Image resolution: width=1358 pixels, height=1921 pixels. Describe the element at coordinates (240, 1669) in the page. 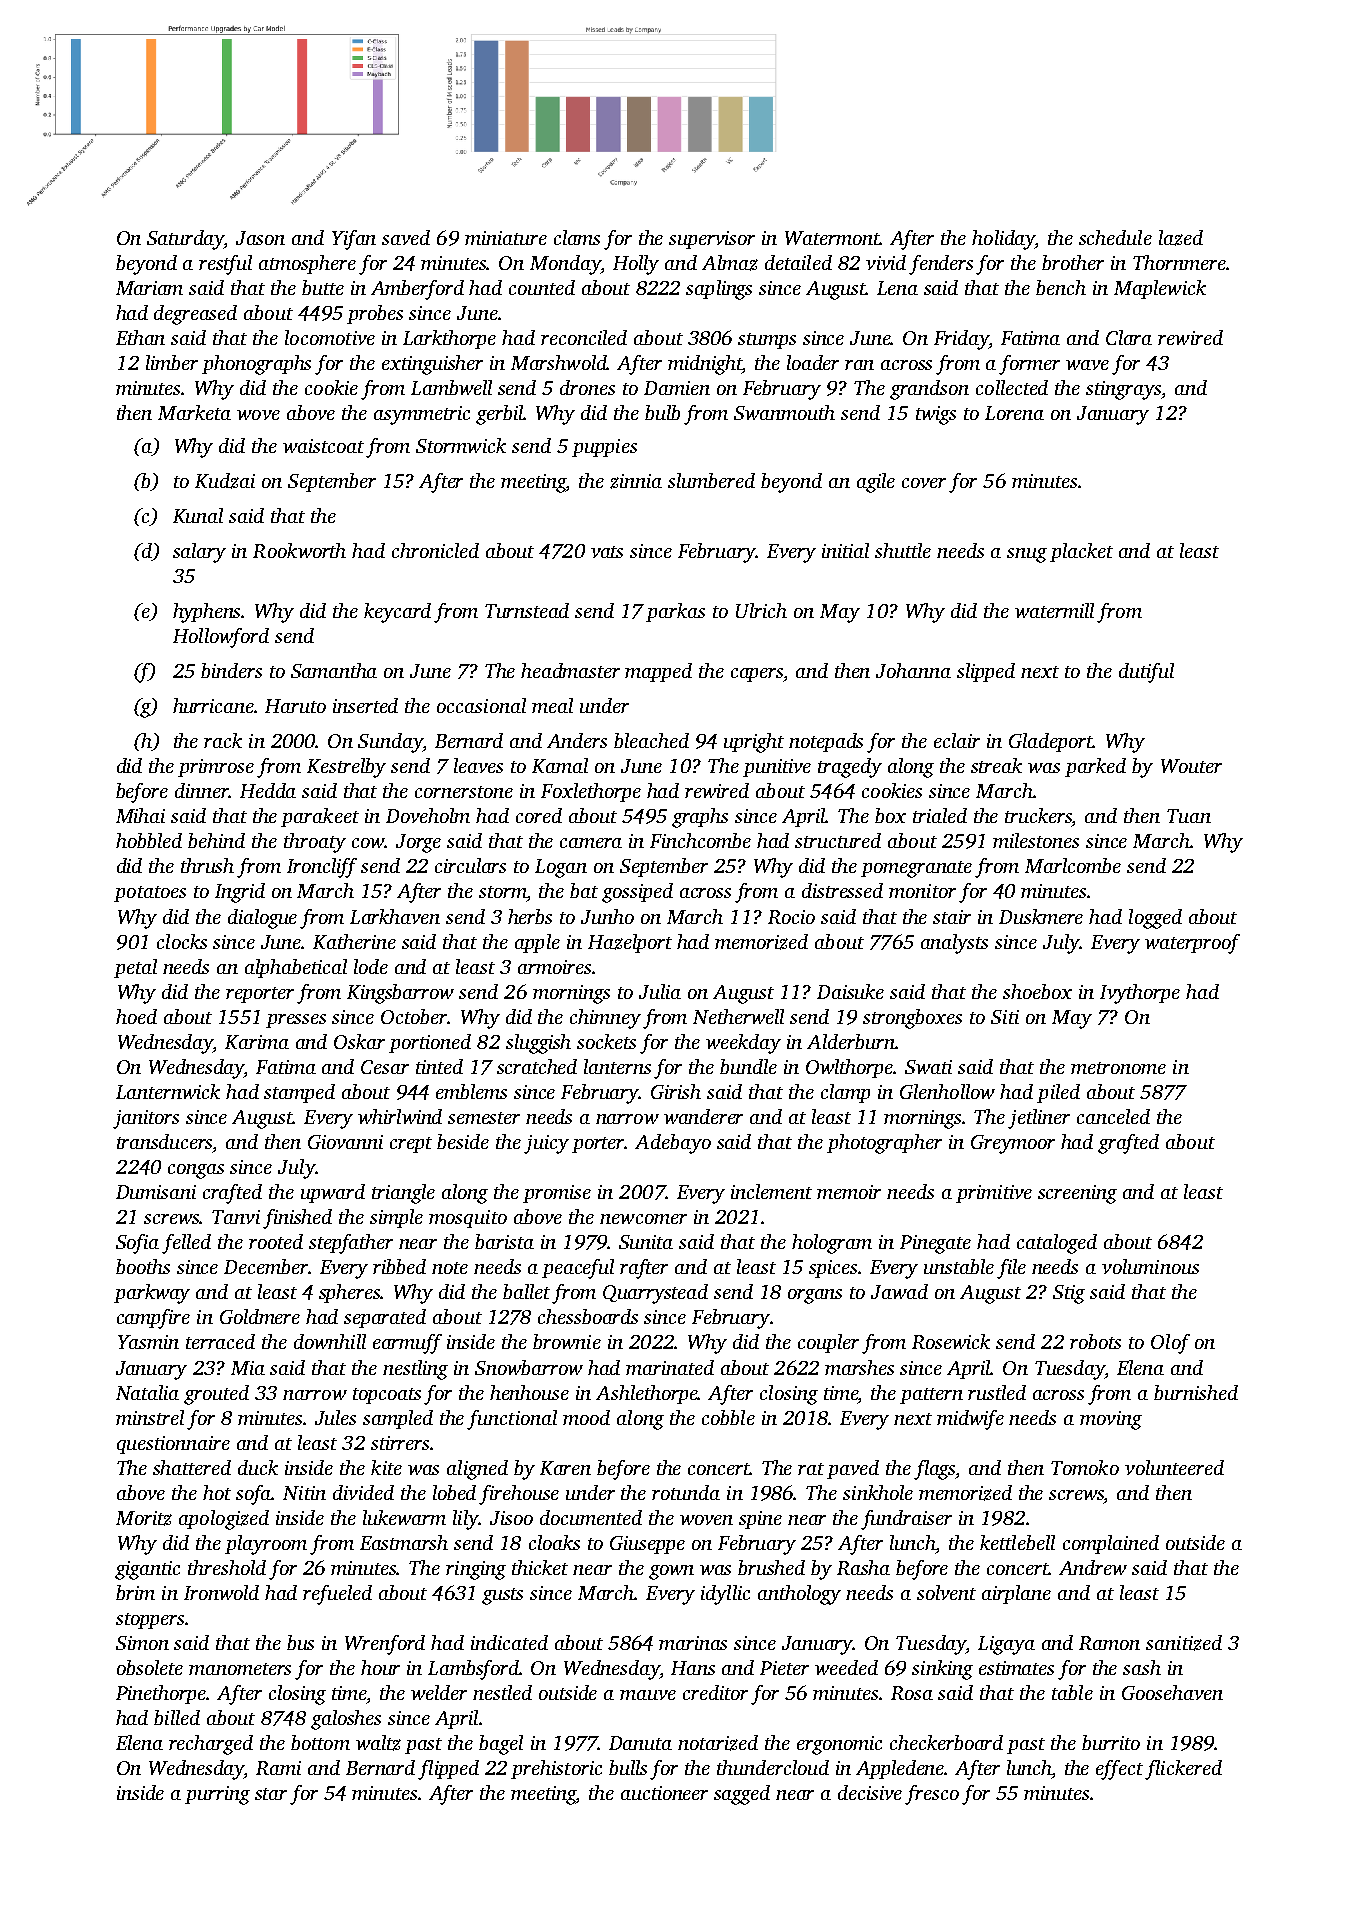

I see `manometers` at that location.
